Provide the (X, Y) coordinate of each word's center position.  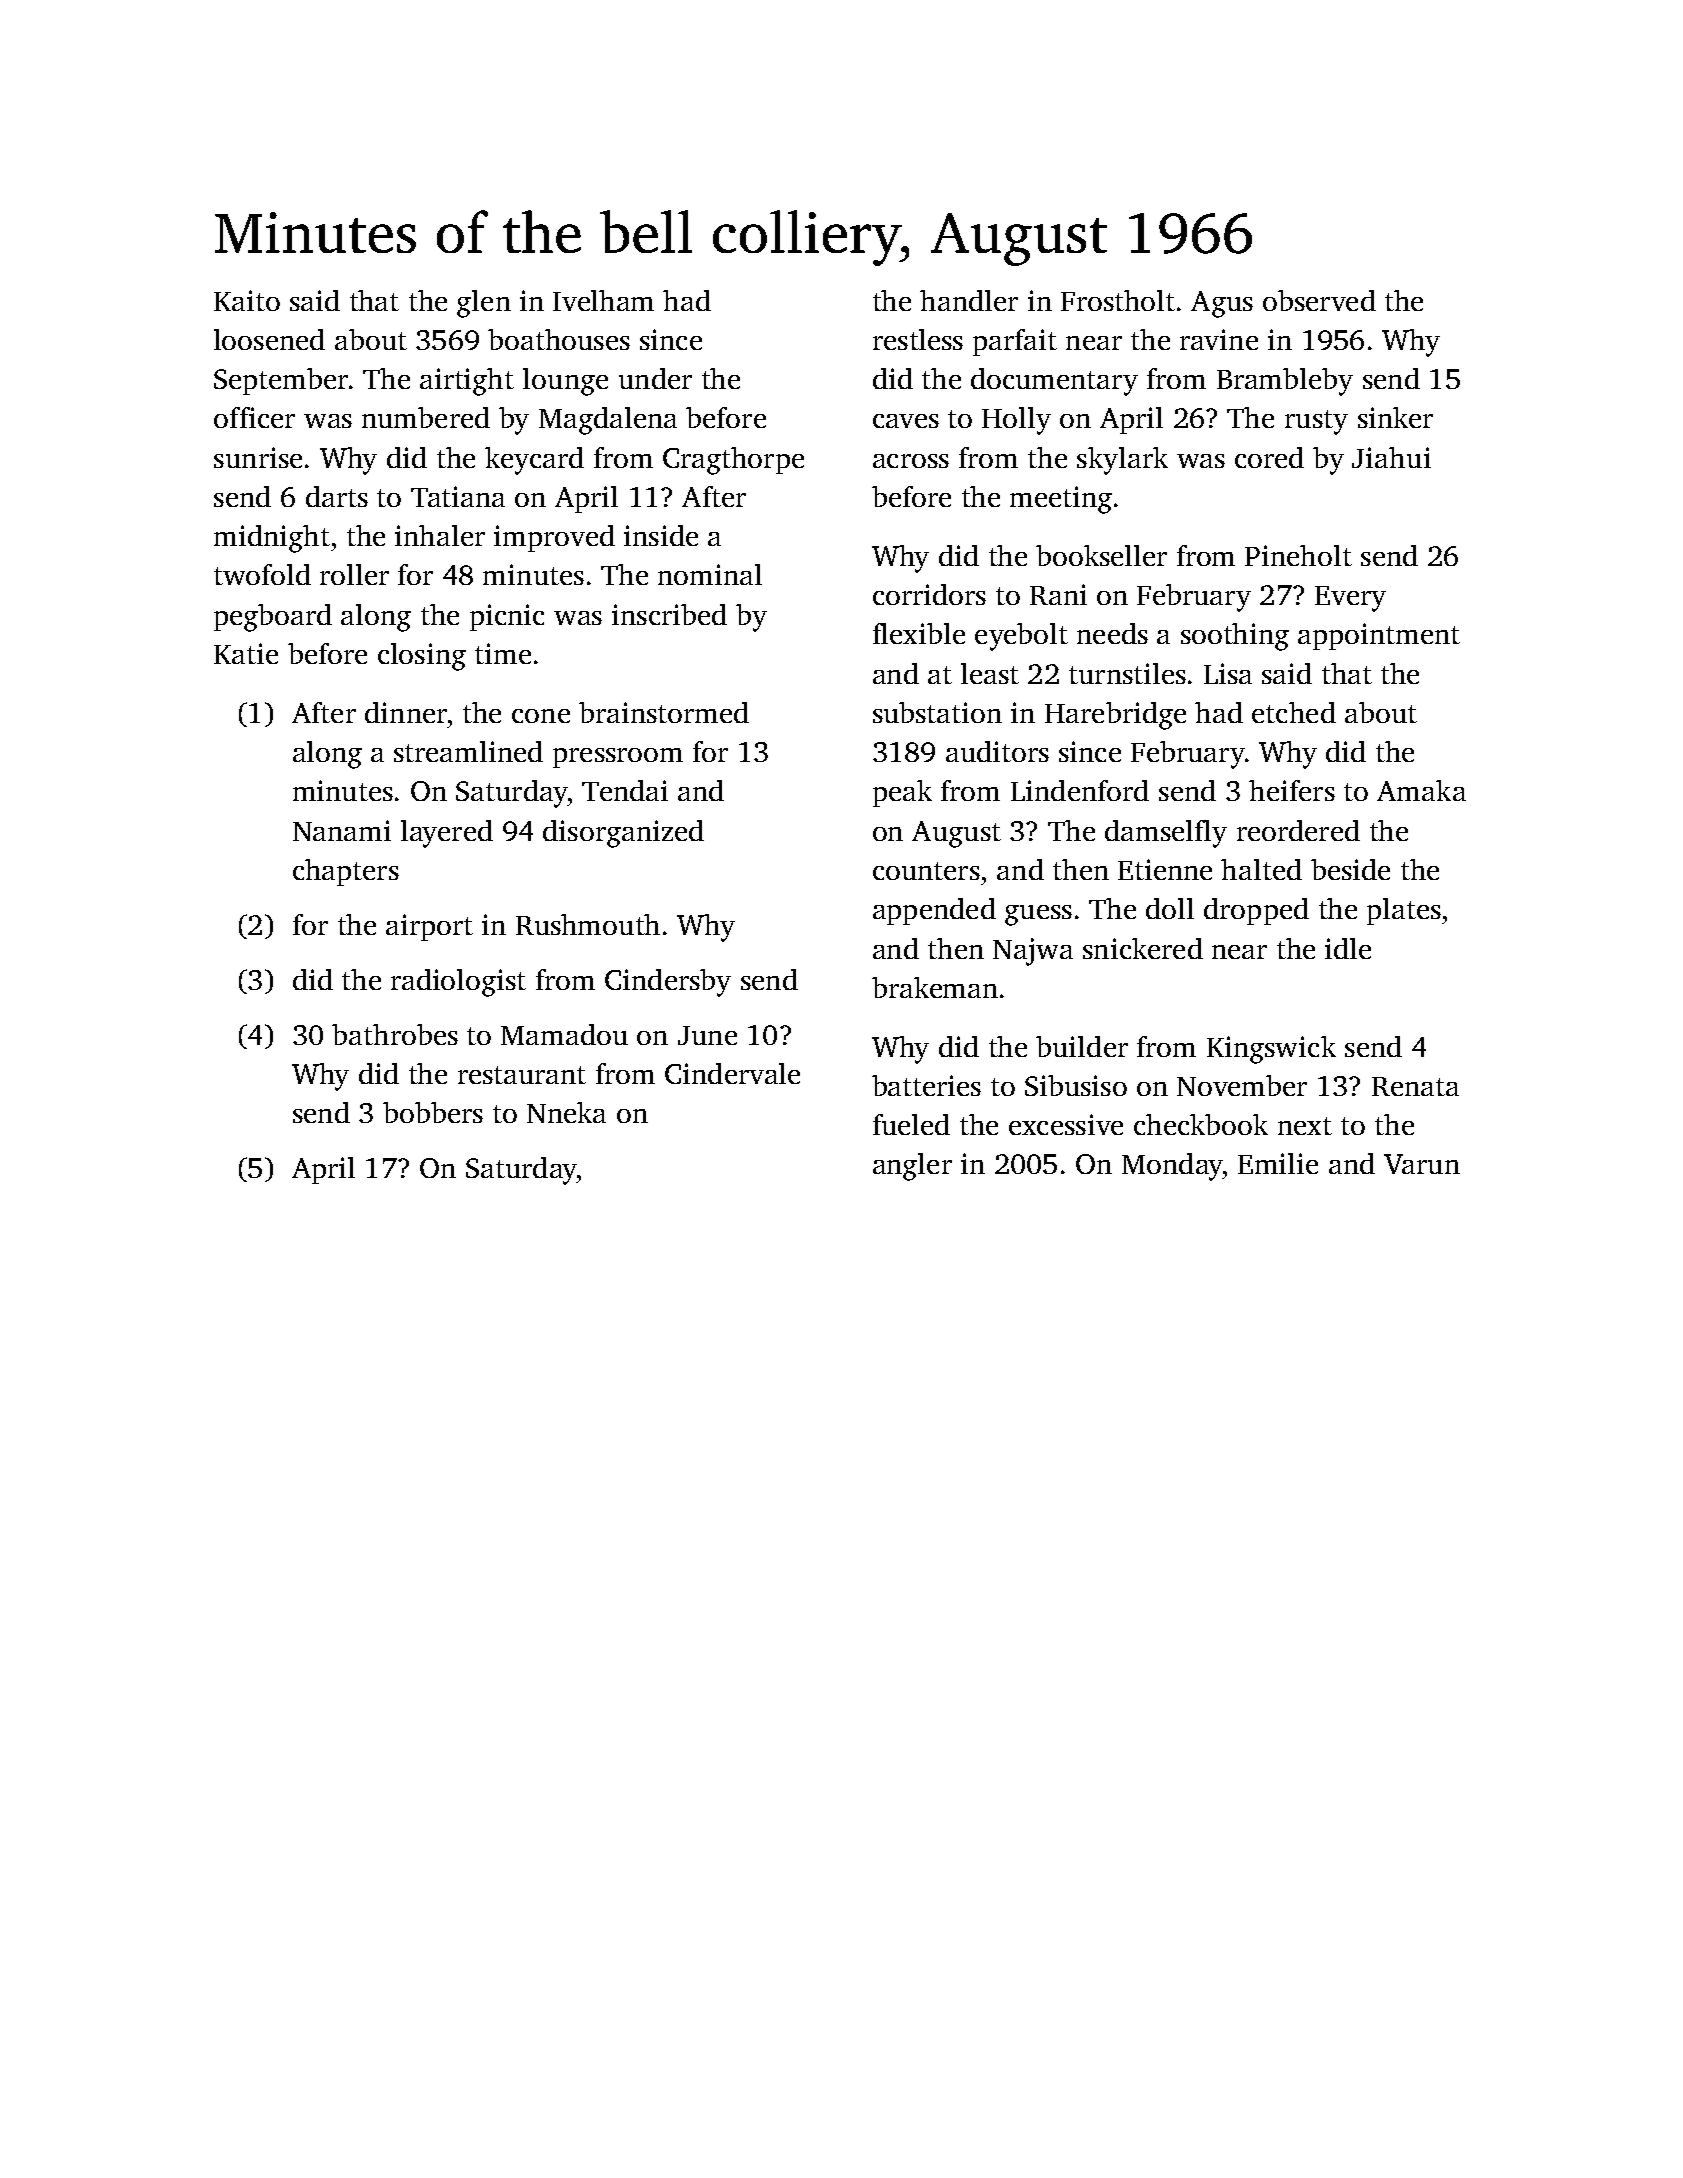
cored (1269, 457)
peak (902, 793)
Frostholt (1118, 300)
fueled (911, 1124)
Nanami (342, 830)
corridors (929, 594)
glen (484, 304)
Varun (1422, 1164)
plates (1404, 911)
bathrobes (395, 1034)
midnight (272, 539)
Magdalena (608, 421)
